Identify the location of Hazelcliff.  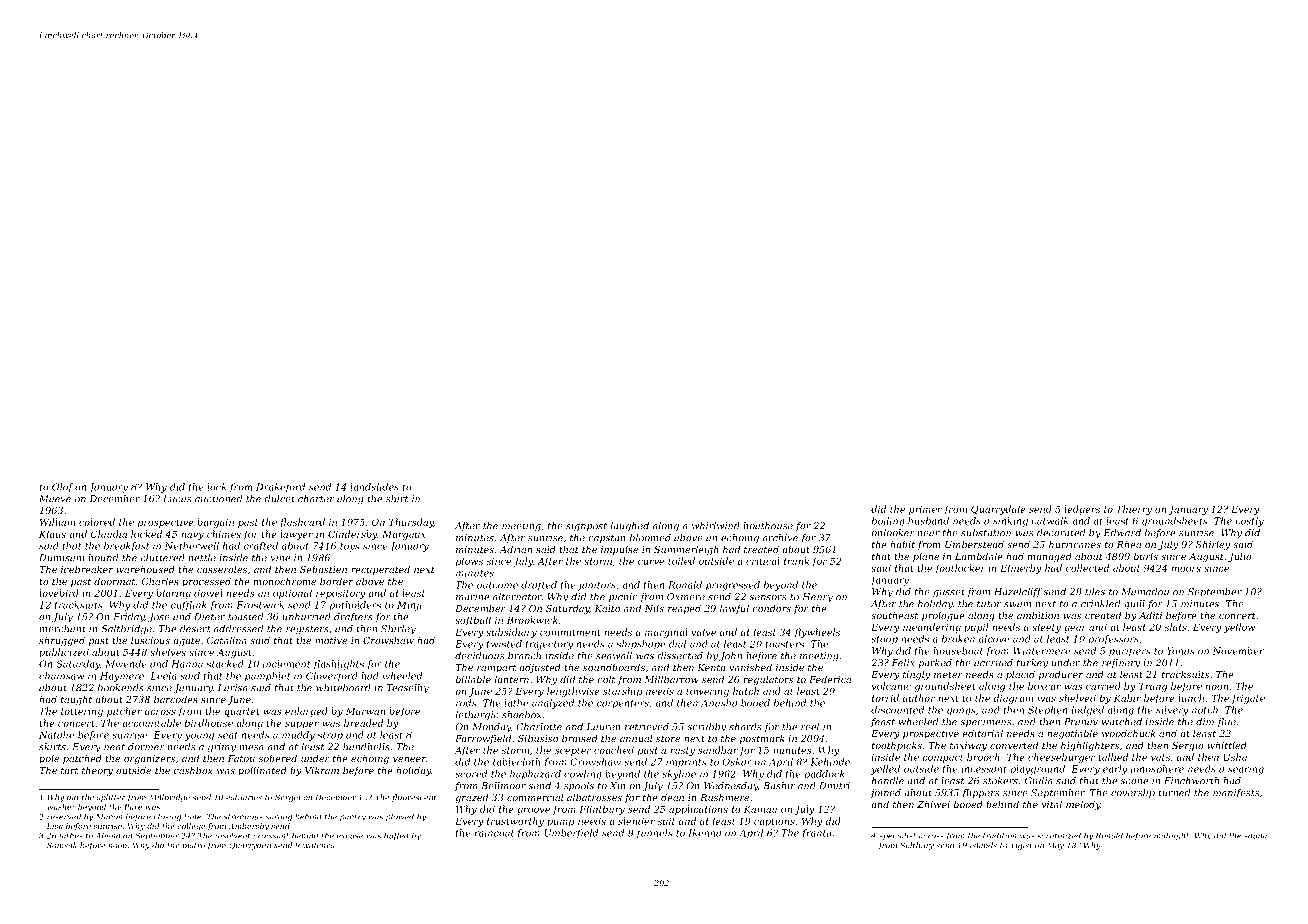
(1018, 592).
